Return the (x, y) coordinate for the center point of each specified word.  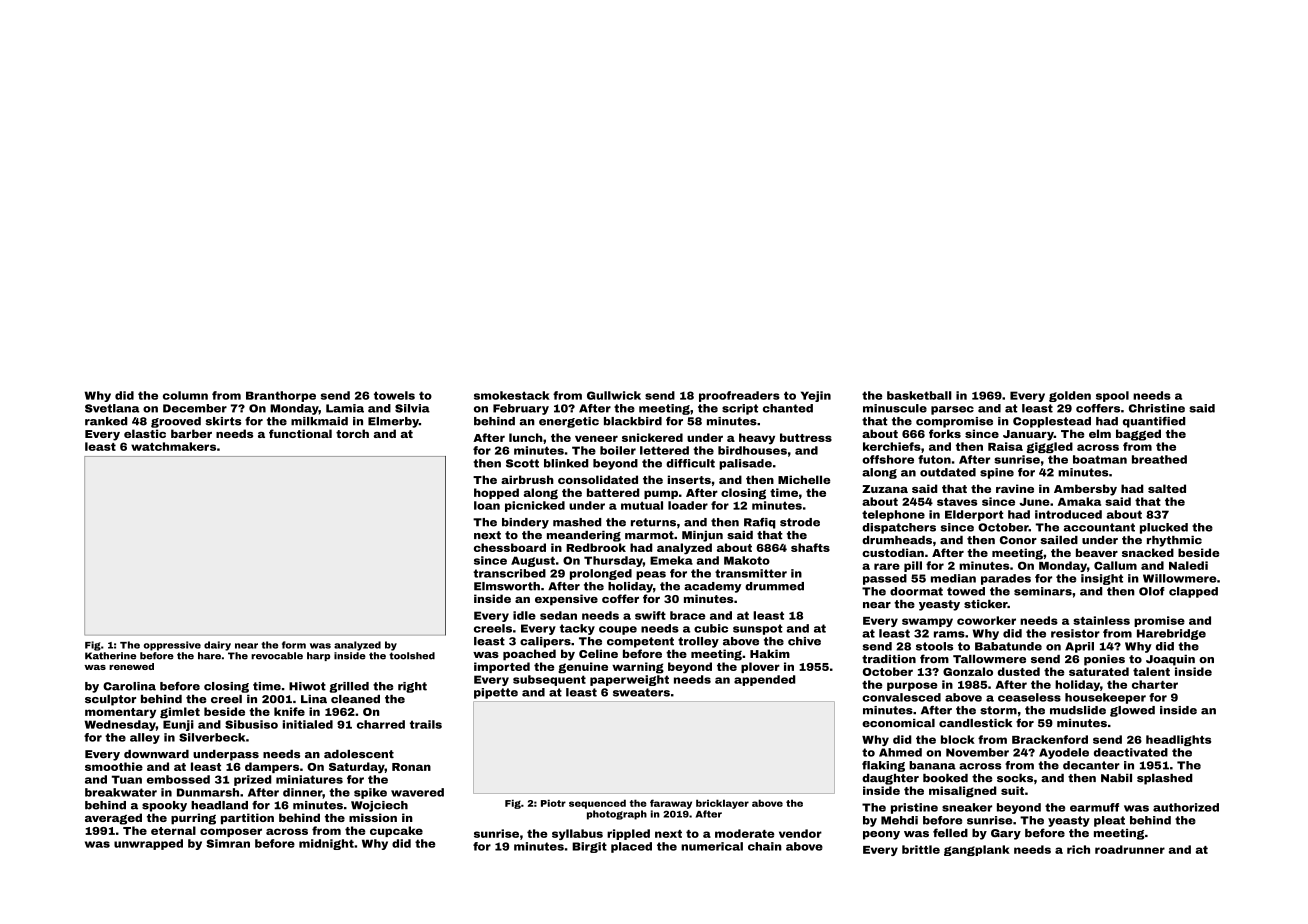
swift (650, 615)
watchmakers (173, 446)
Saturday (357, 768)
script (740, 409)
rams (949, 634)
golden (1070, 396)
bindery (525, 523)
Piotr (553, 803)
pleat (1109, 821)
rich (1078, 849)
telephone (893, 515)
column (185, 395)
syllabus (577, 834)
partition (247, 819)
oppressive (172, 646)
